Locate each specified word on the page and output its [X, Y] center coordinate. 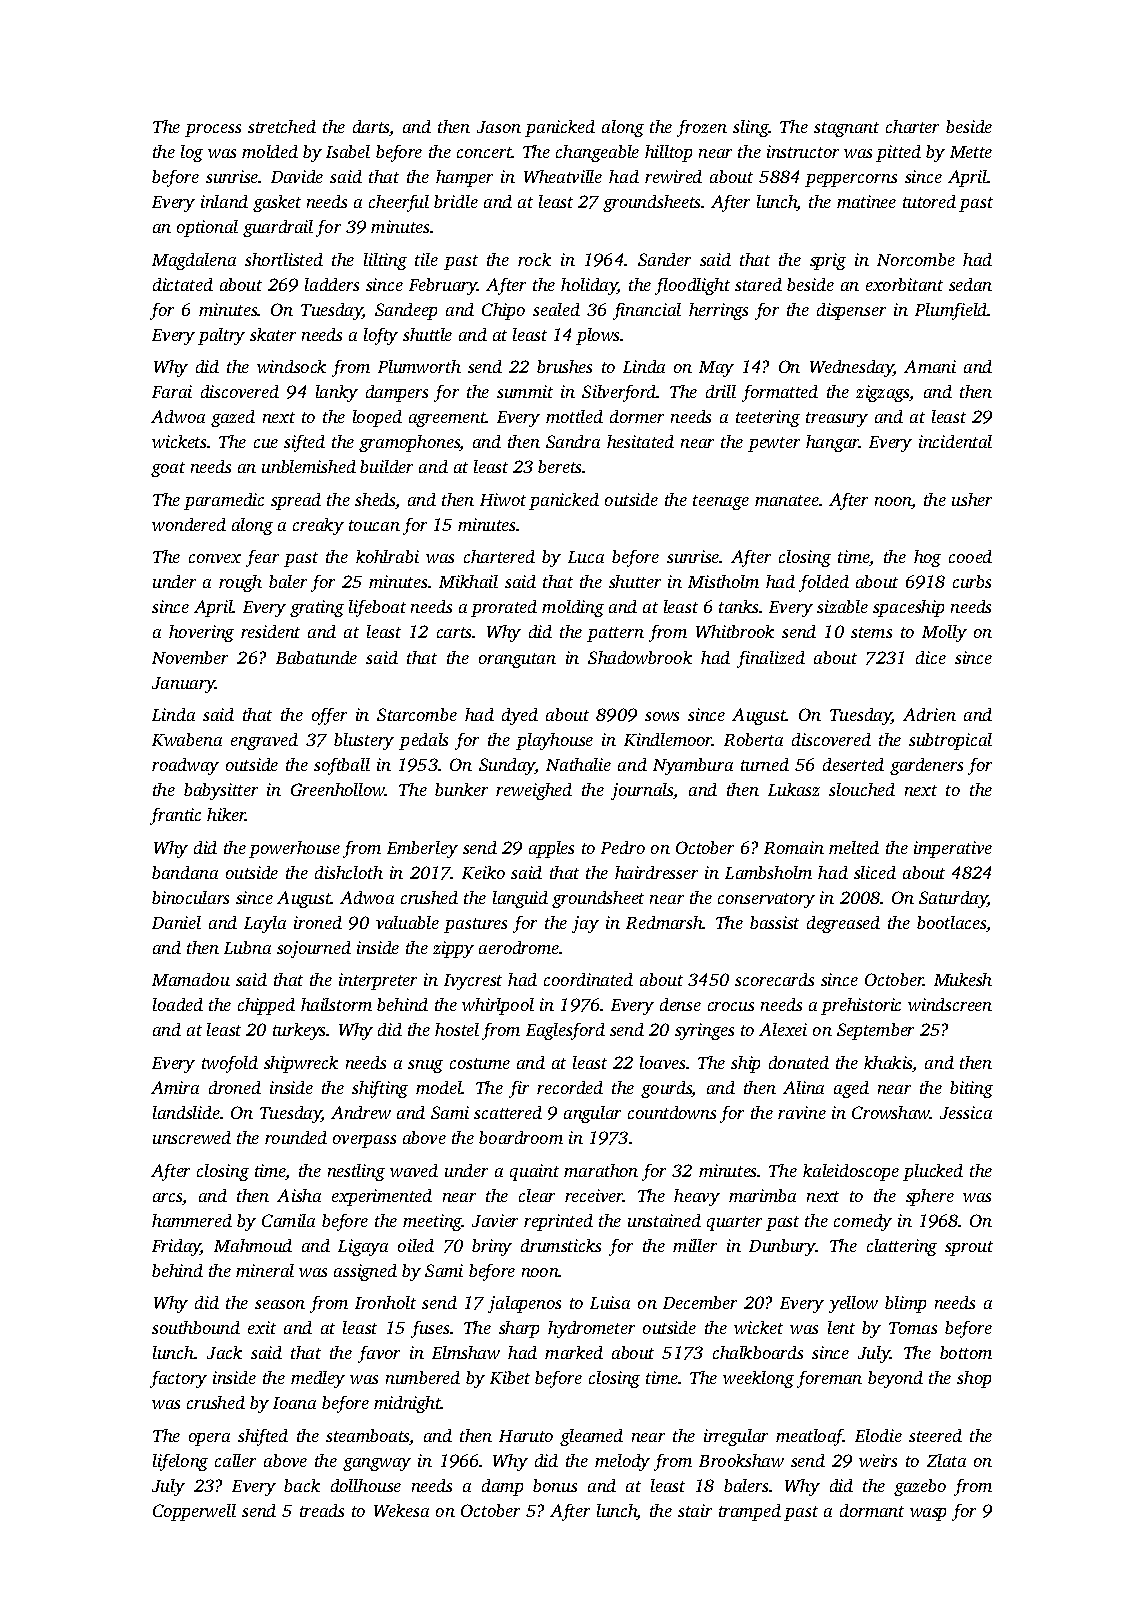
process [213, 130]
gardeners [926, 766]
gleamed [591, 1437]
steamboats [368, 1437]
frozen [702, 128]
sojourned [314, 949]
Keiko [483, 872]
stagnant [846, 129]
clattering [902, 1247]
